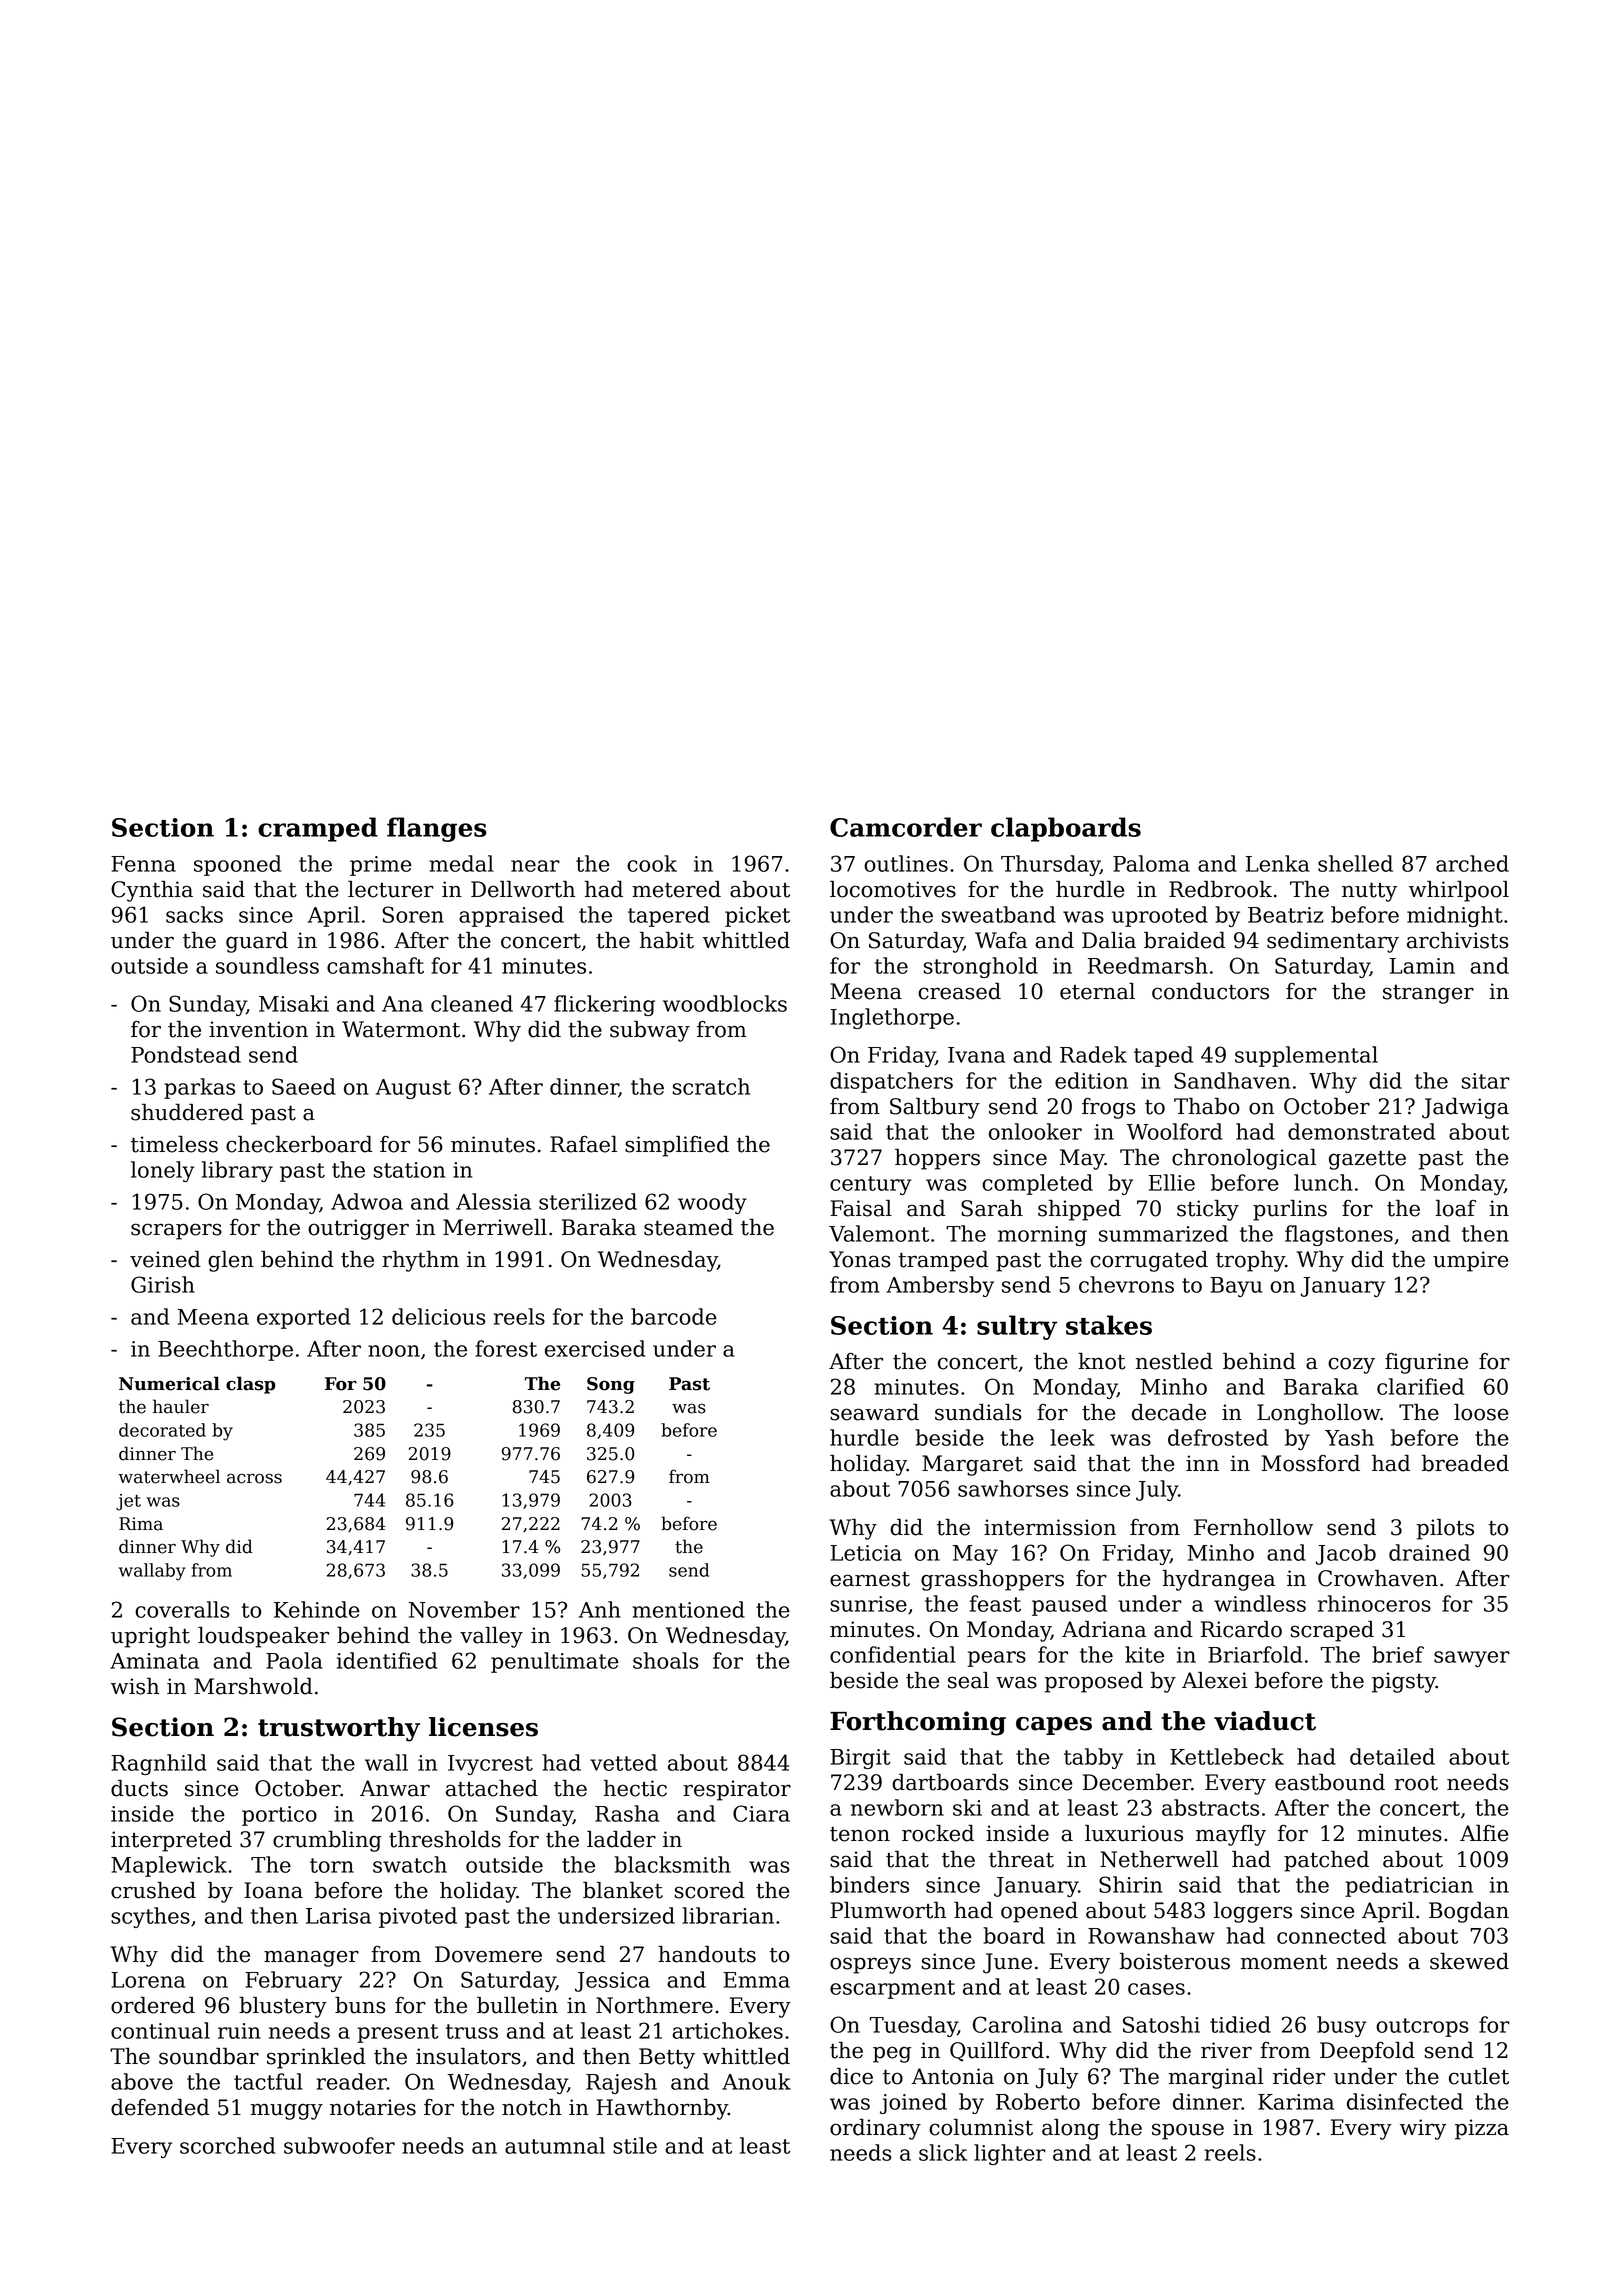  Describe the element at coordinates (623, 1762) in the screenshot. I see `vetted` at that location.
